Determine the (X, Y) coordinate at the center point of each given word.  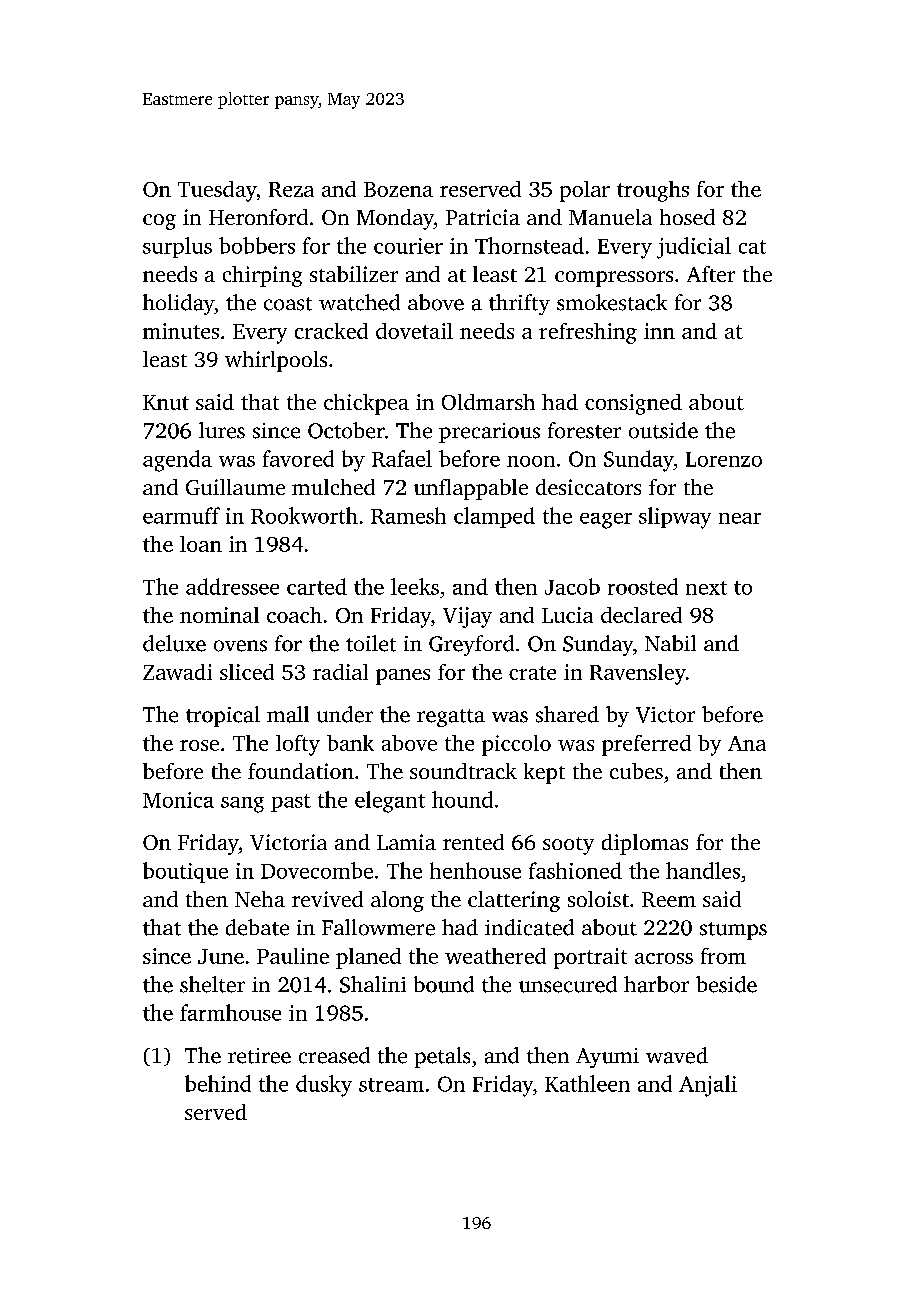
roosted (643, 586)
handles (703, 870)
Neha (260, 899)
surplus (177, 247)
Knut (166, 402)
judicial (694, 248)
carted (317, 586)
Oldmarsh (488, 402)
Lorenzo (724, 459)
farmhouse (230, 1012)
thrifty (519, 304)
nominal (219, 615)
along (397, 901)
